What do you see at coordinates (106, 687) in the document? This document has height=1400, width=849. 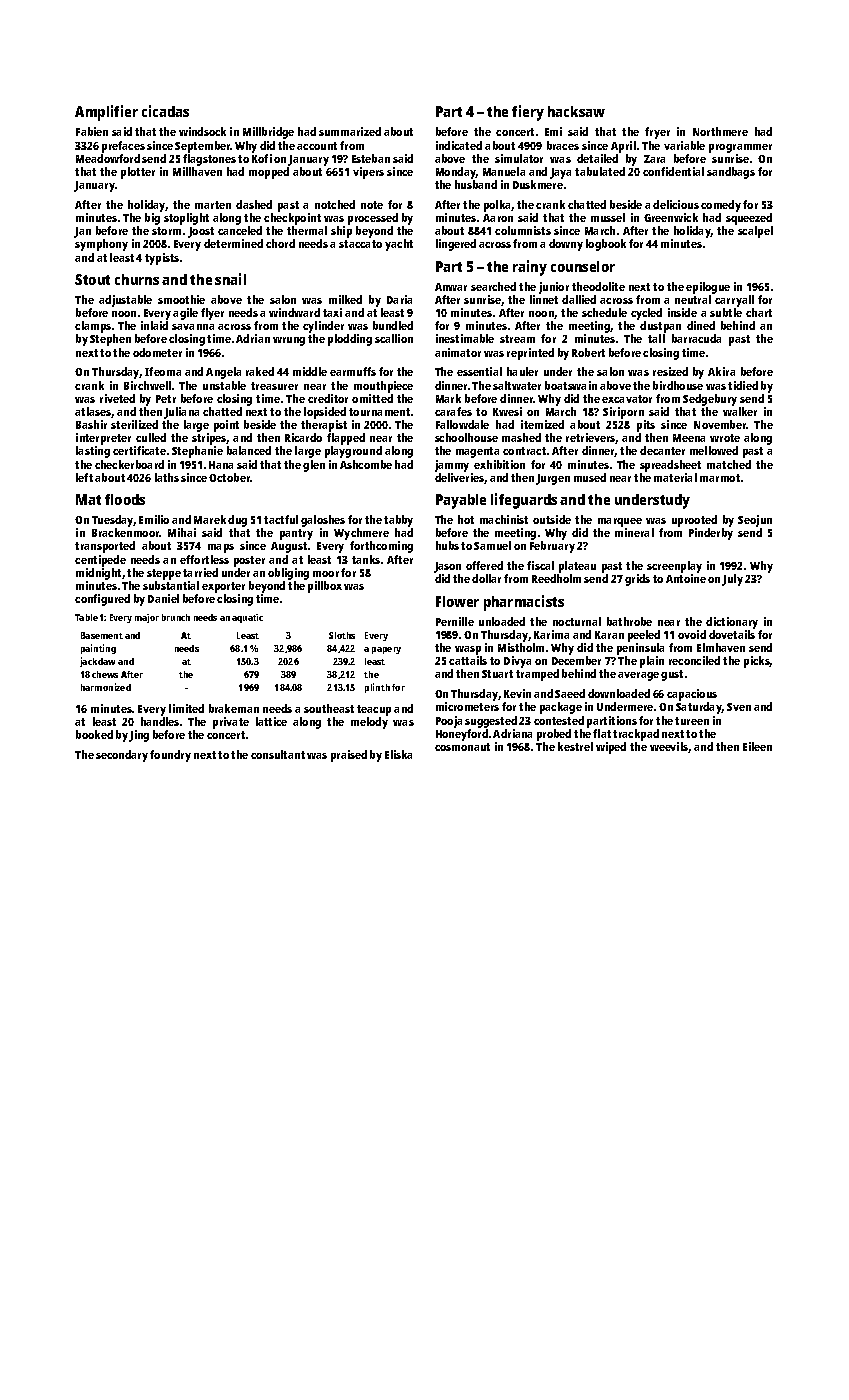 I see `harmonized` at bounding box center [106, 687].
